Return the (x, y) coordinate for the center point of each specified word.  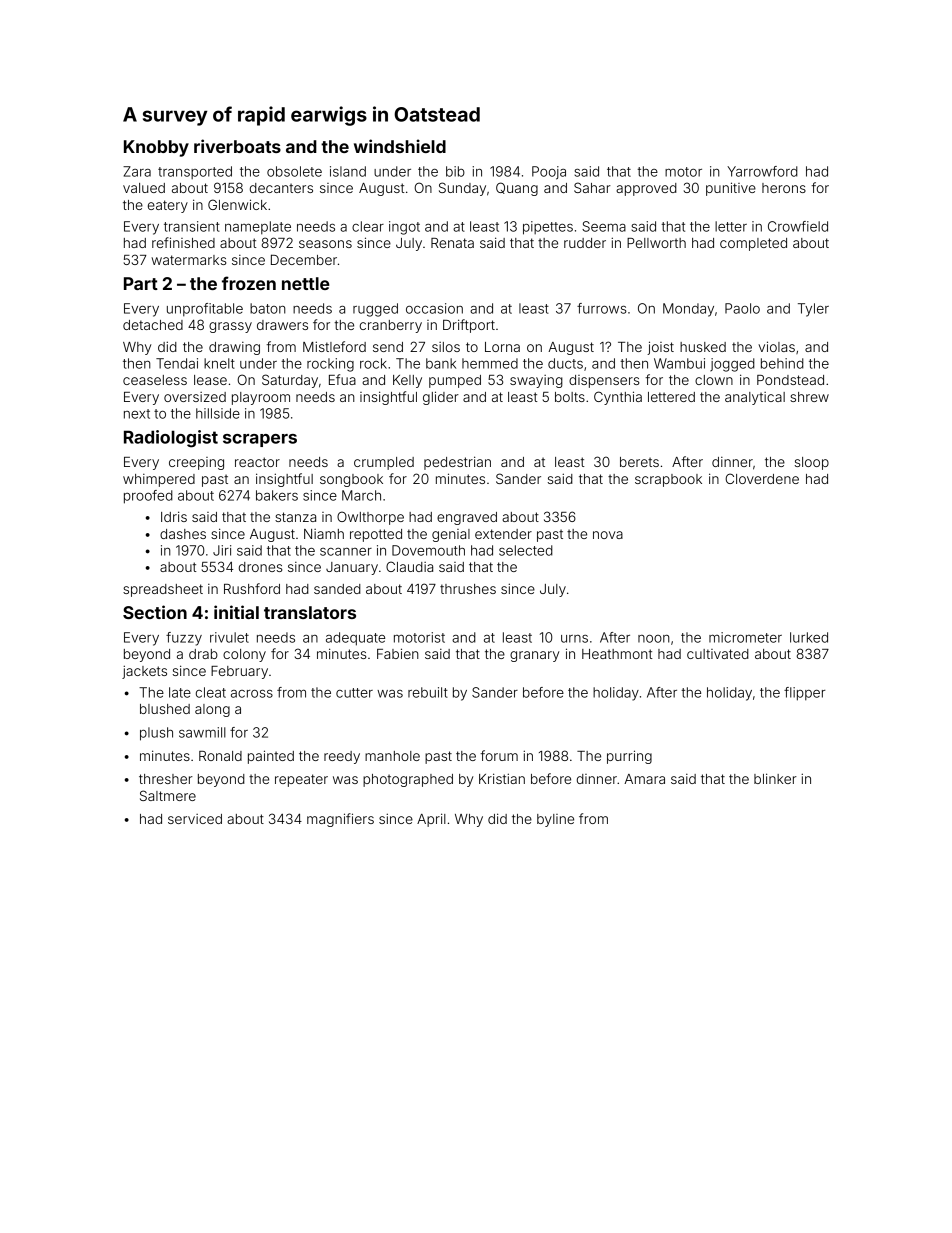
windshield (400, 146)
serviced (195, 819)
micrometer (745, 637)
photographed (408, 780)
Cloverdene (762, 478)
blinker (775, 778)
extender (503, 534)
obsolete (294, 171)
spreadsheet (163, 590)
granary (534, 656)
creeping (196, 463)
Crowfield (798, 226)
